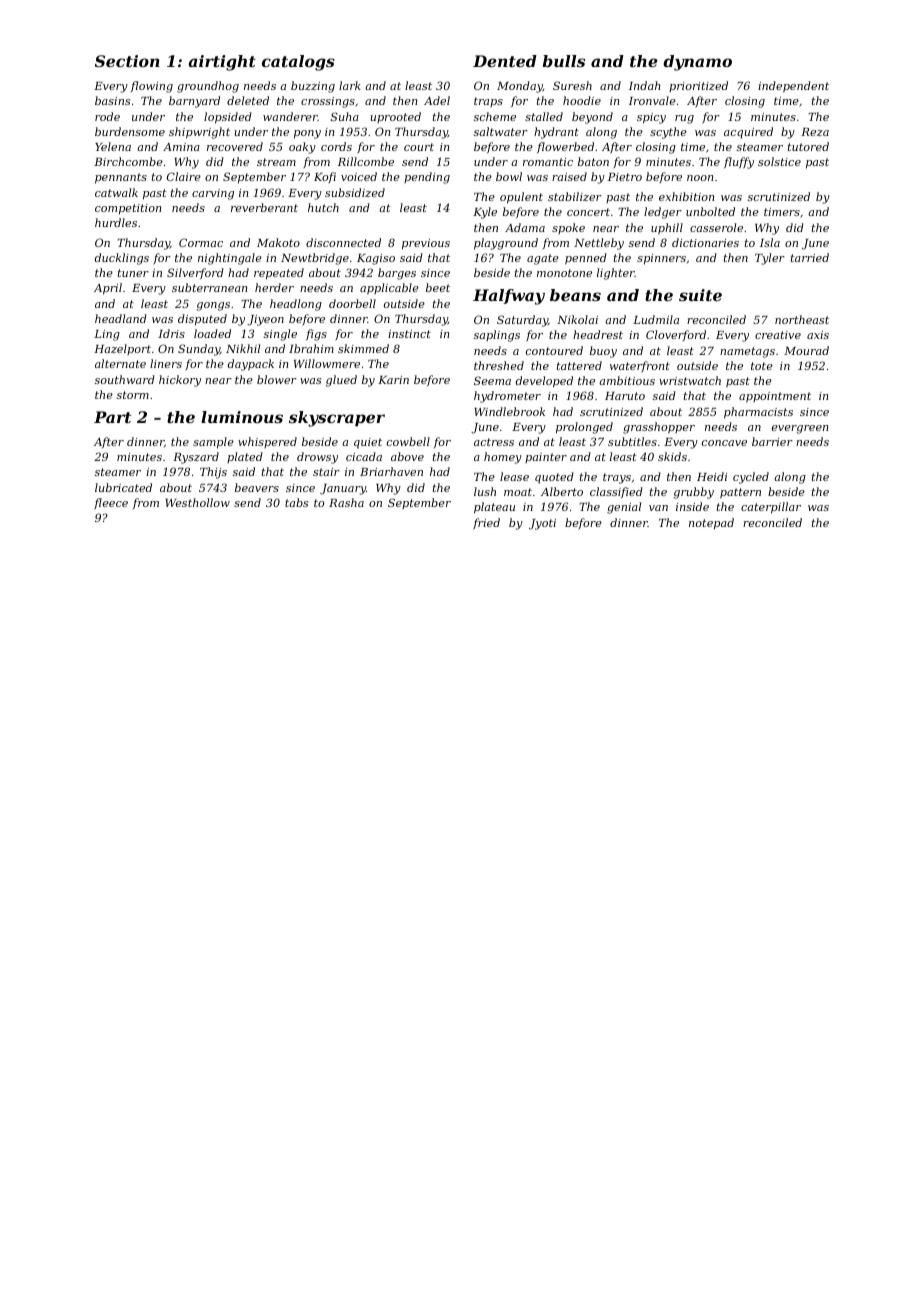 The height and width of the screenshot is (1308, 924). Describe the element at coordinates (770, 242) in the screenshot. I see `Isla` at that location.
